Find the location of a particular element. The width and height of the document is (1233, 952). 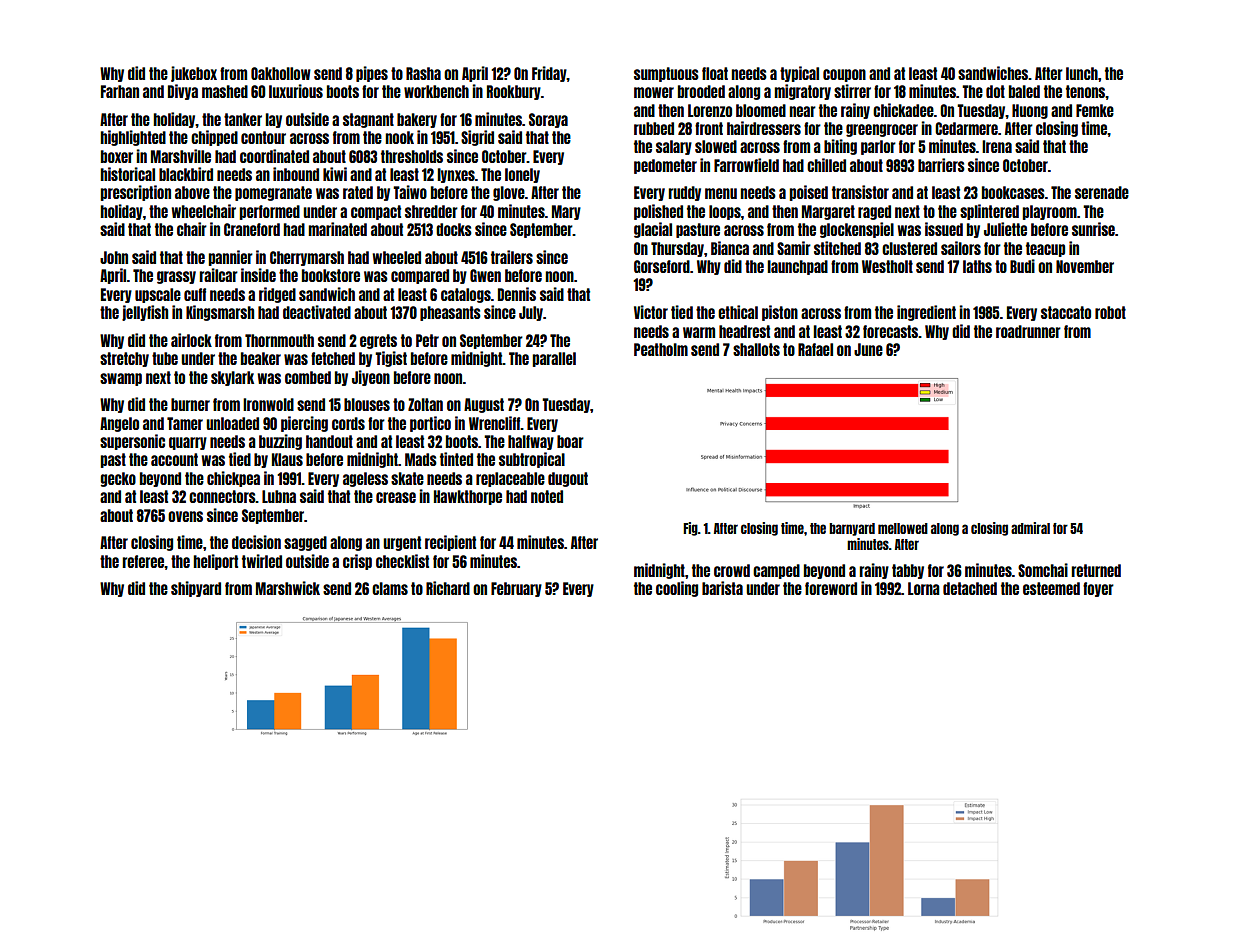

salary is located at coordinates (674, 147).
